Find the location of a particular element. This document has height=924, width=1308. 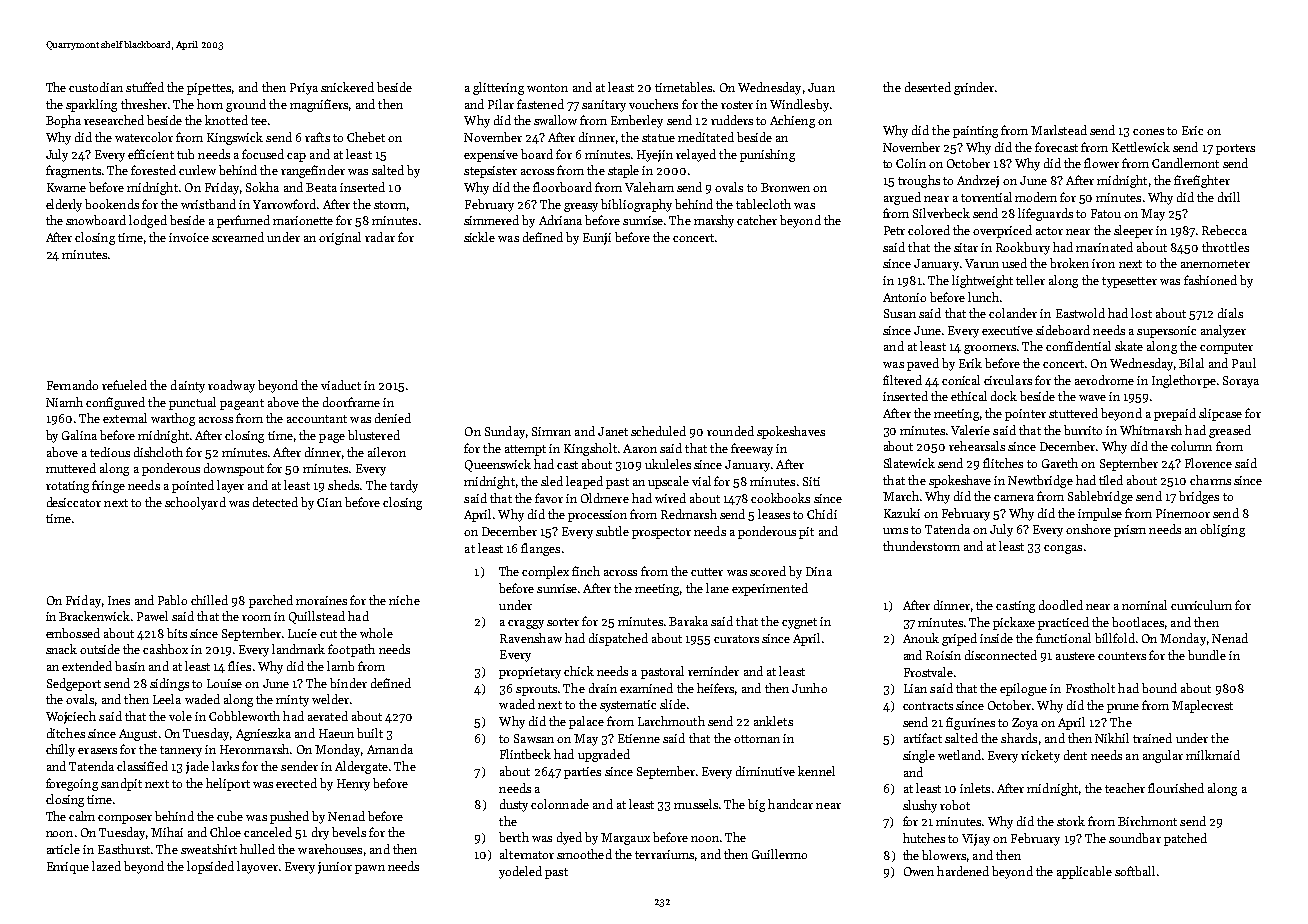

foregoing is located at coordinates (72, 784).
